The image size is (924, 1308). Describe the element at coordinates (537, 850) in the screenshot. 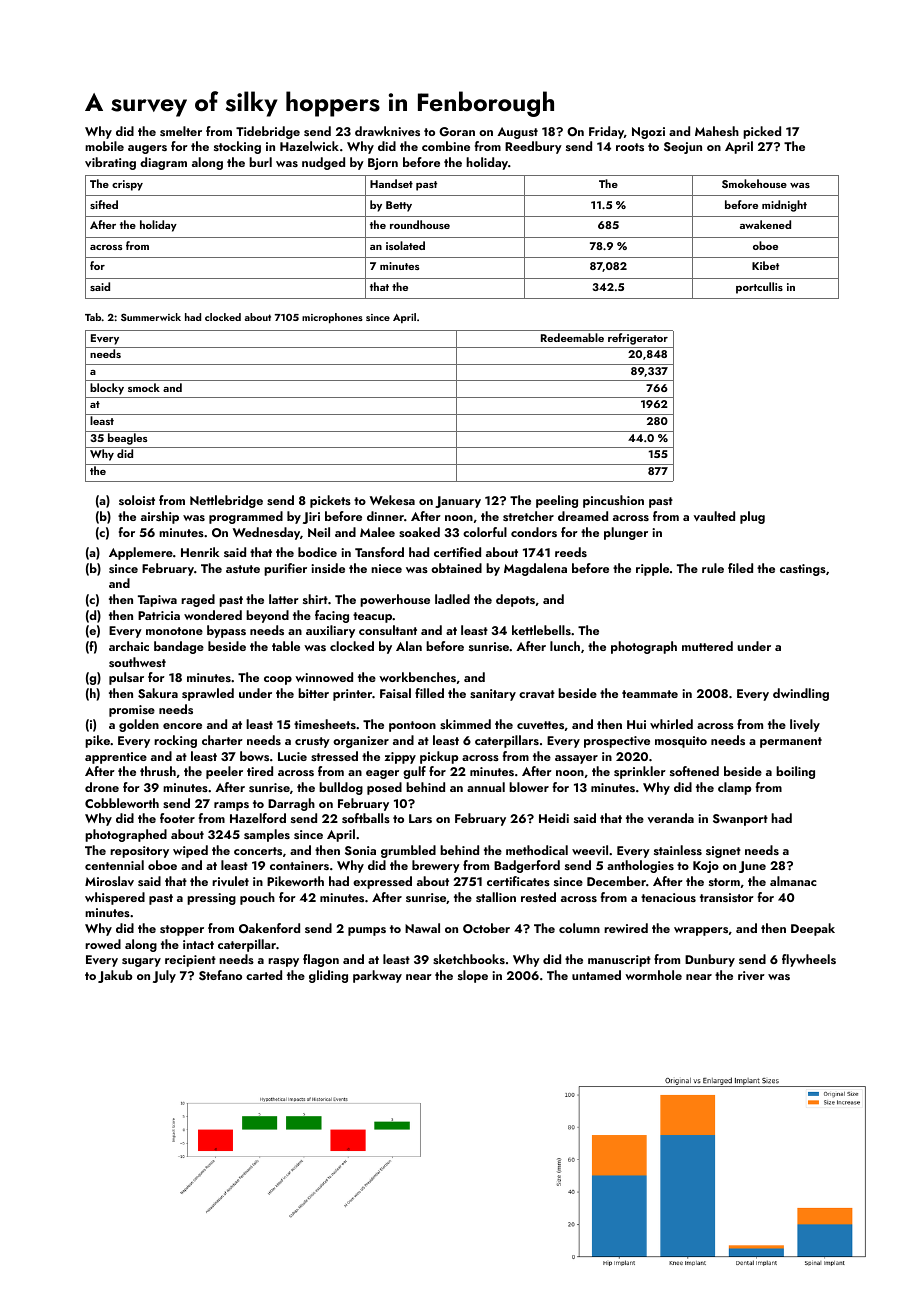

I see `methodical` at that location.
